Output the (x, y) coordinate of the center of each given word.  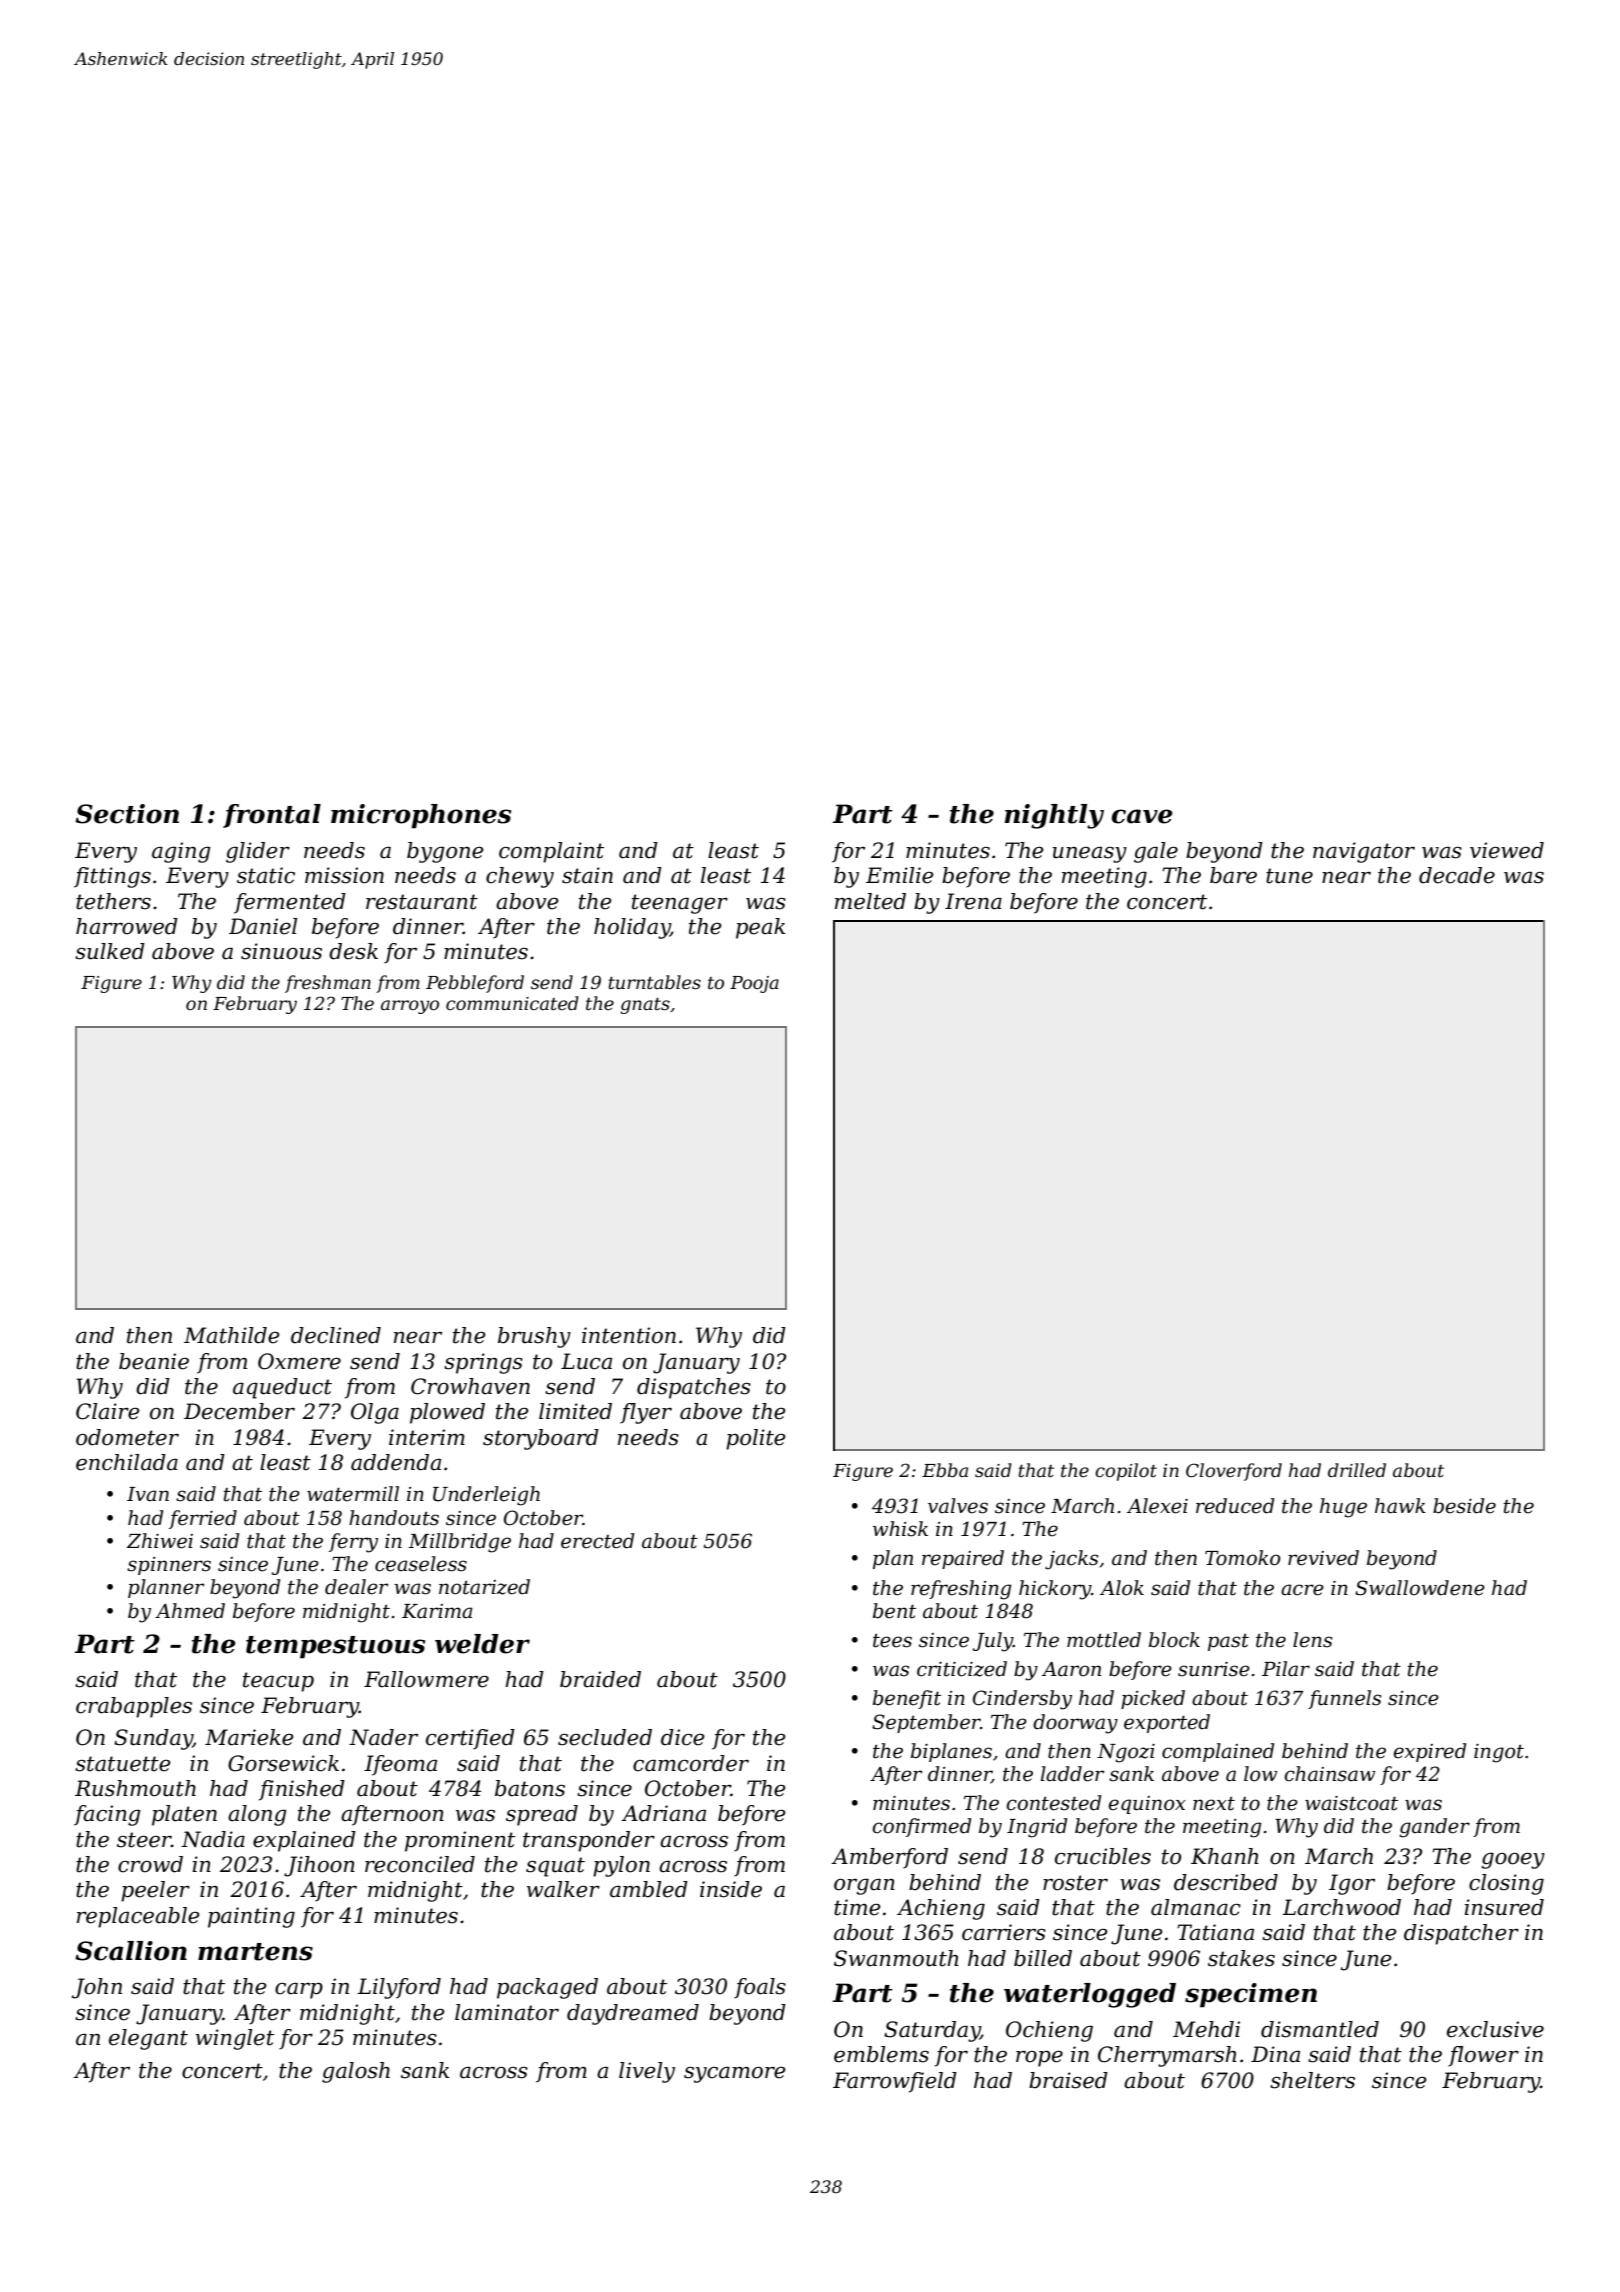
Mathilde (232, 1335)
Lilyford (399, 1988)
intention (629, 1335)
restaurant (422, 902)
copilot (1126, 1472)
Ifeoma (400, 1765)
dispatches (694, 1388)
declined (336, 1335)
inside (731, 1889)
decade (1457, 875)
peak (760, 928)
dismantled (1320, 2029)
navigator (1364, 852)
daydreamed (633, 2014)
